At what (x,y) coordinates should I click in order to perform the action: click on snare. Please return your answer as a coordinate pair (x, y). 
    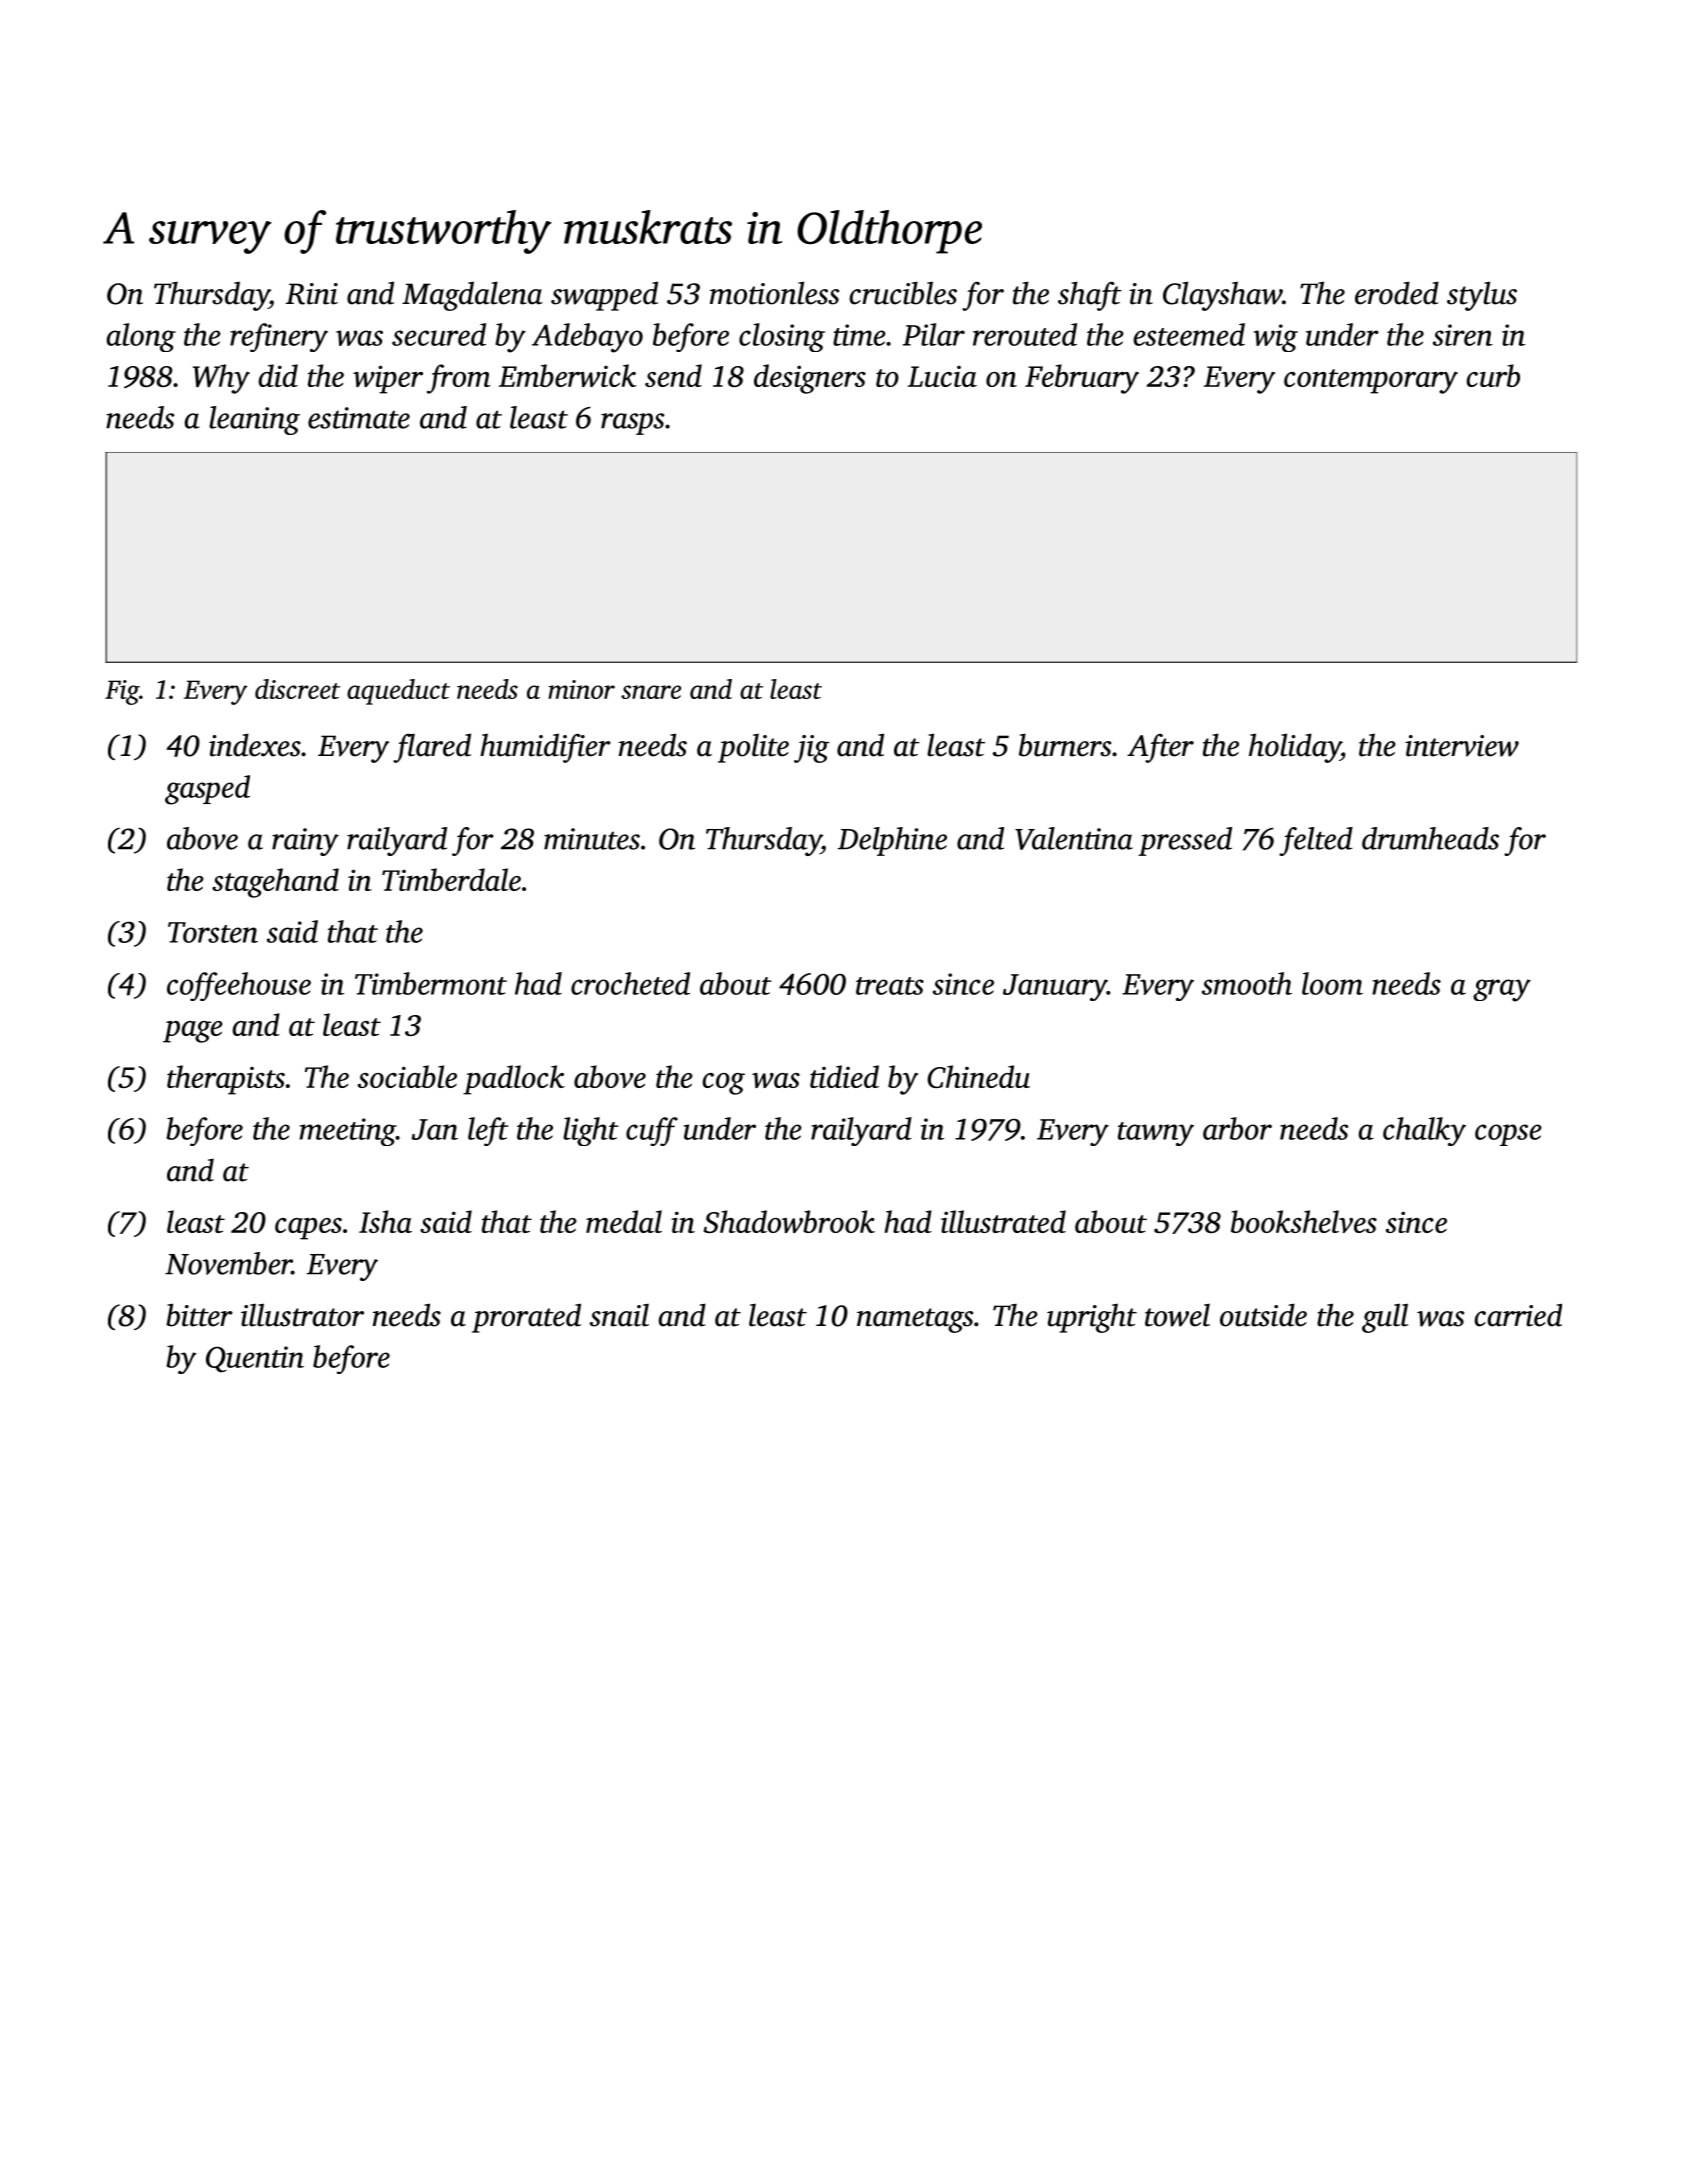
    Looking at the image, I should click on (651, 692).
